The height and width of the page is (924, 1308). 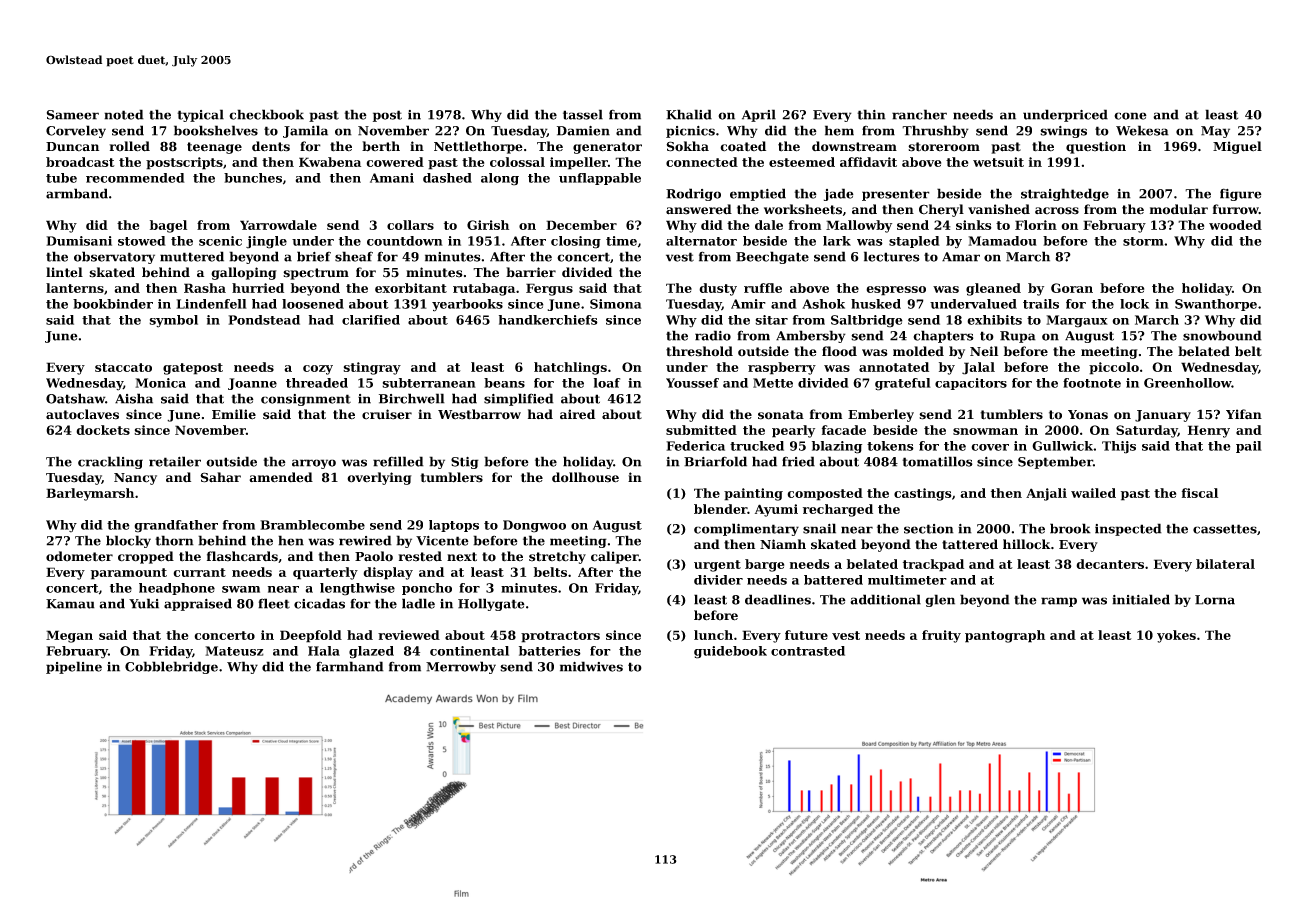 What do you see at coordinates (266, 242) in the page?
I see `jingle` at bounding box center [266, 242].
